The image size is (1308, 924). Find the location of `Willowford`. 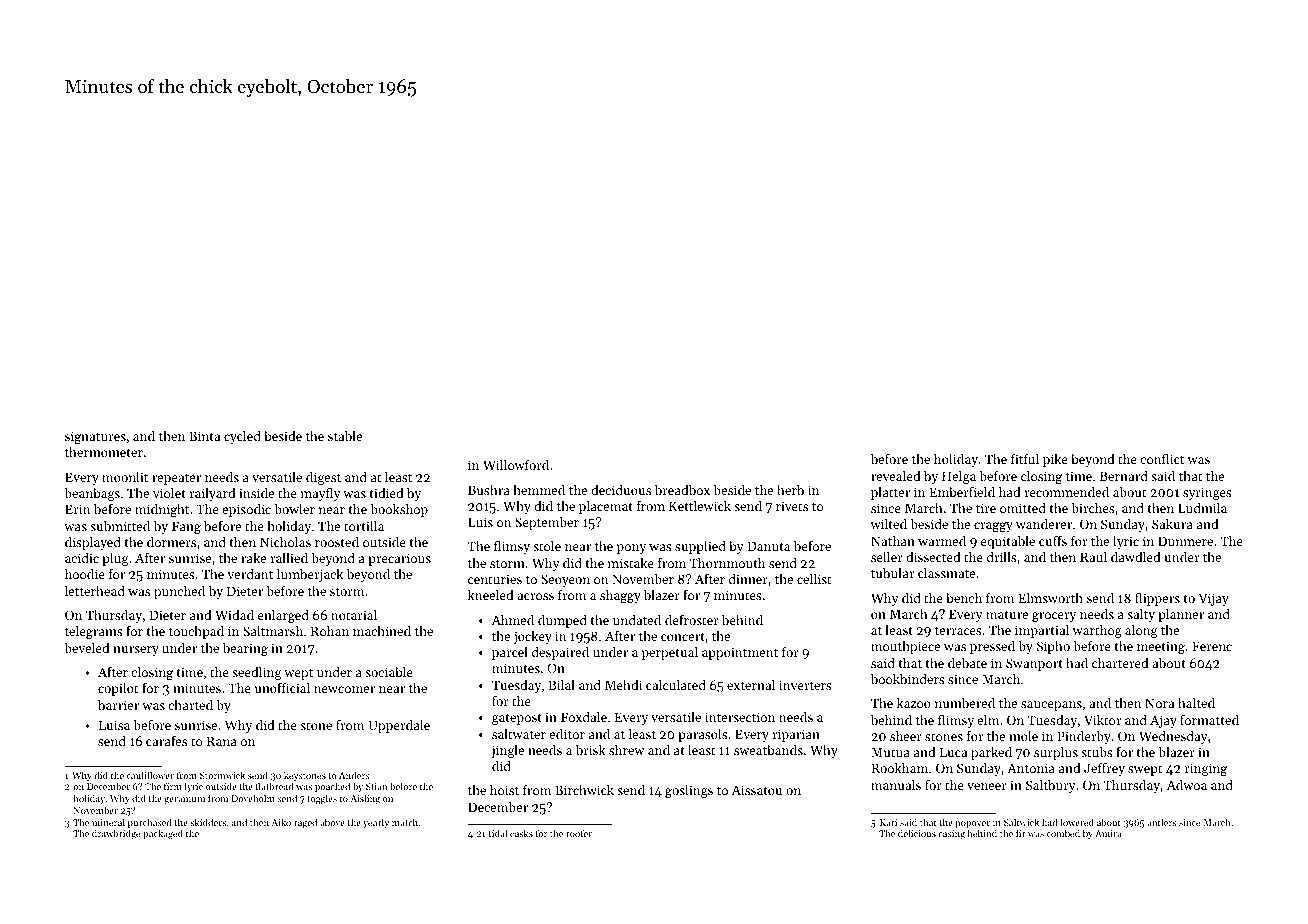

Willowford is located at coordinates (516, 464).
